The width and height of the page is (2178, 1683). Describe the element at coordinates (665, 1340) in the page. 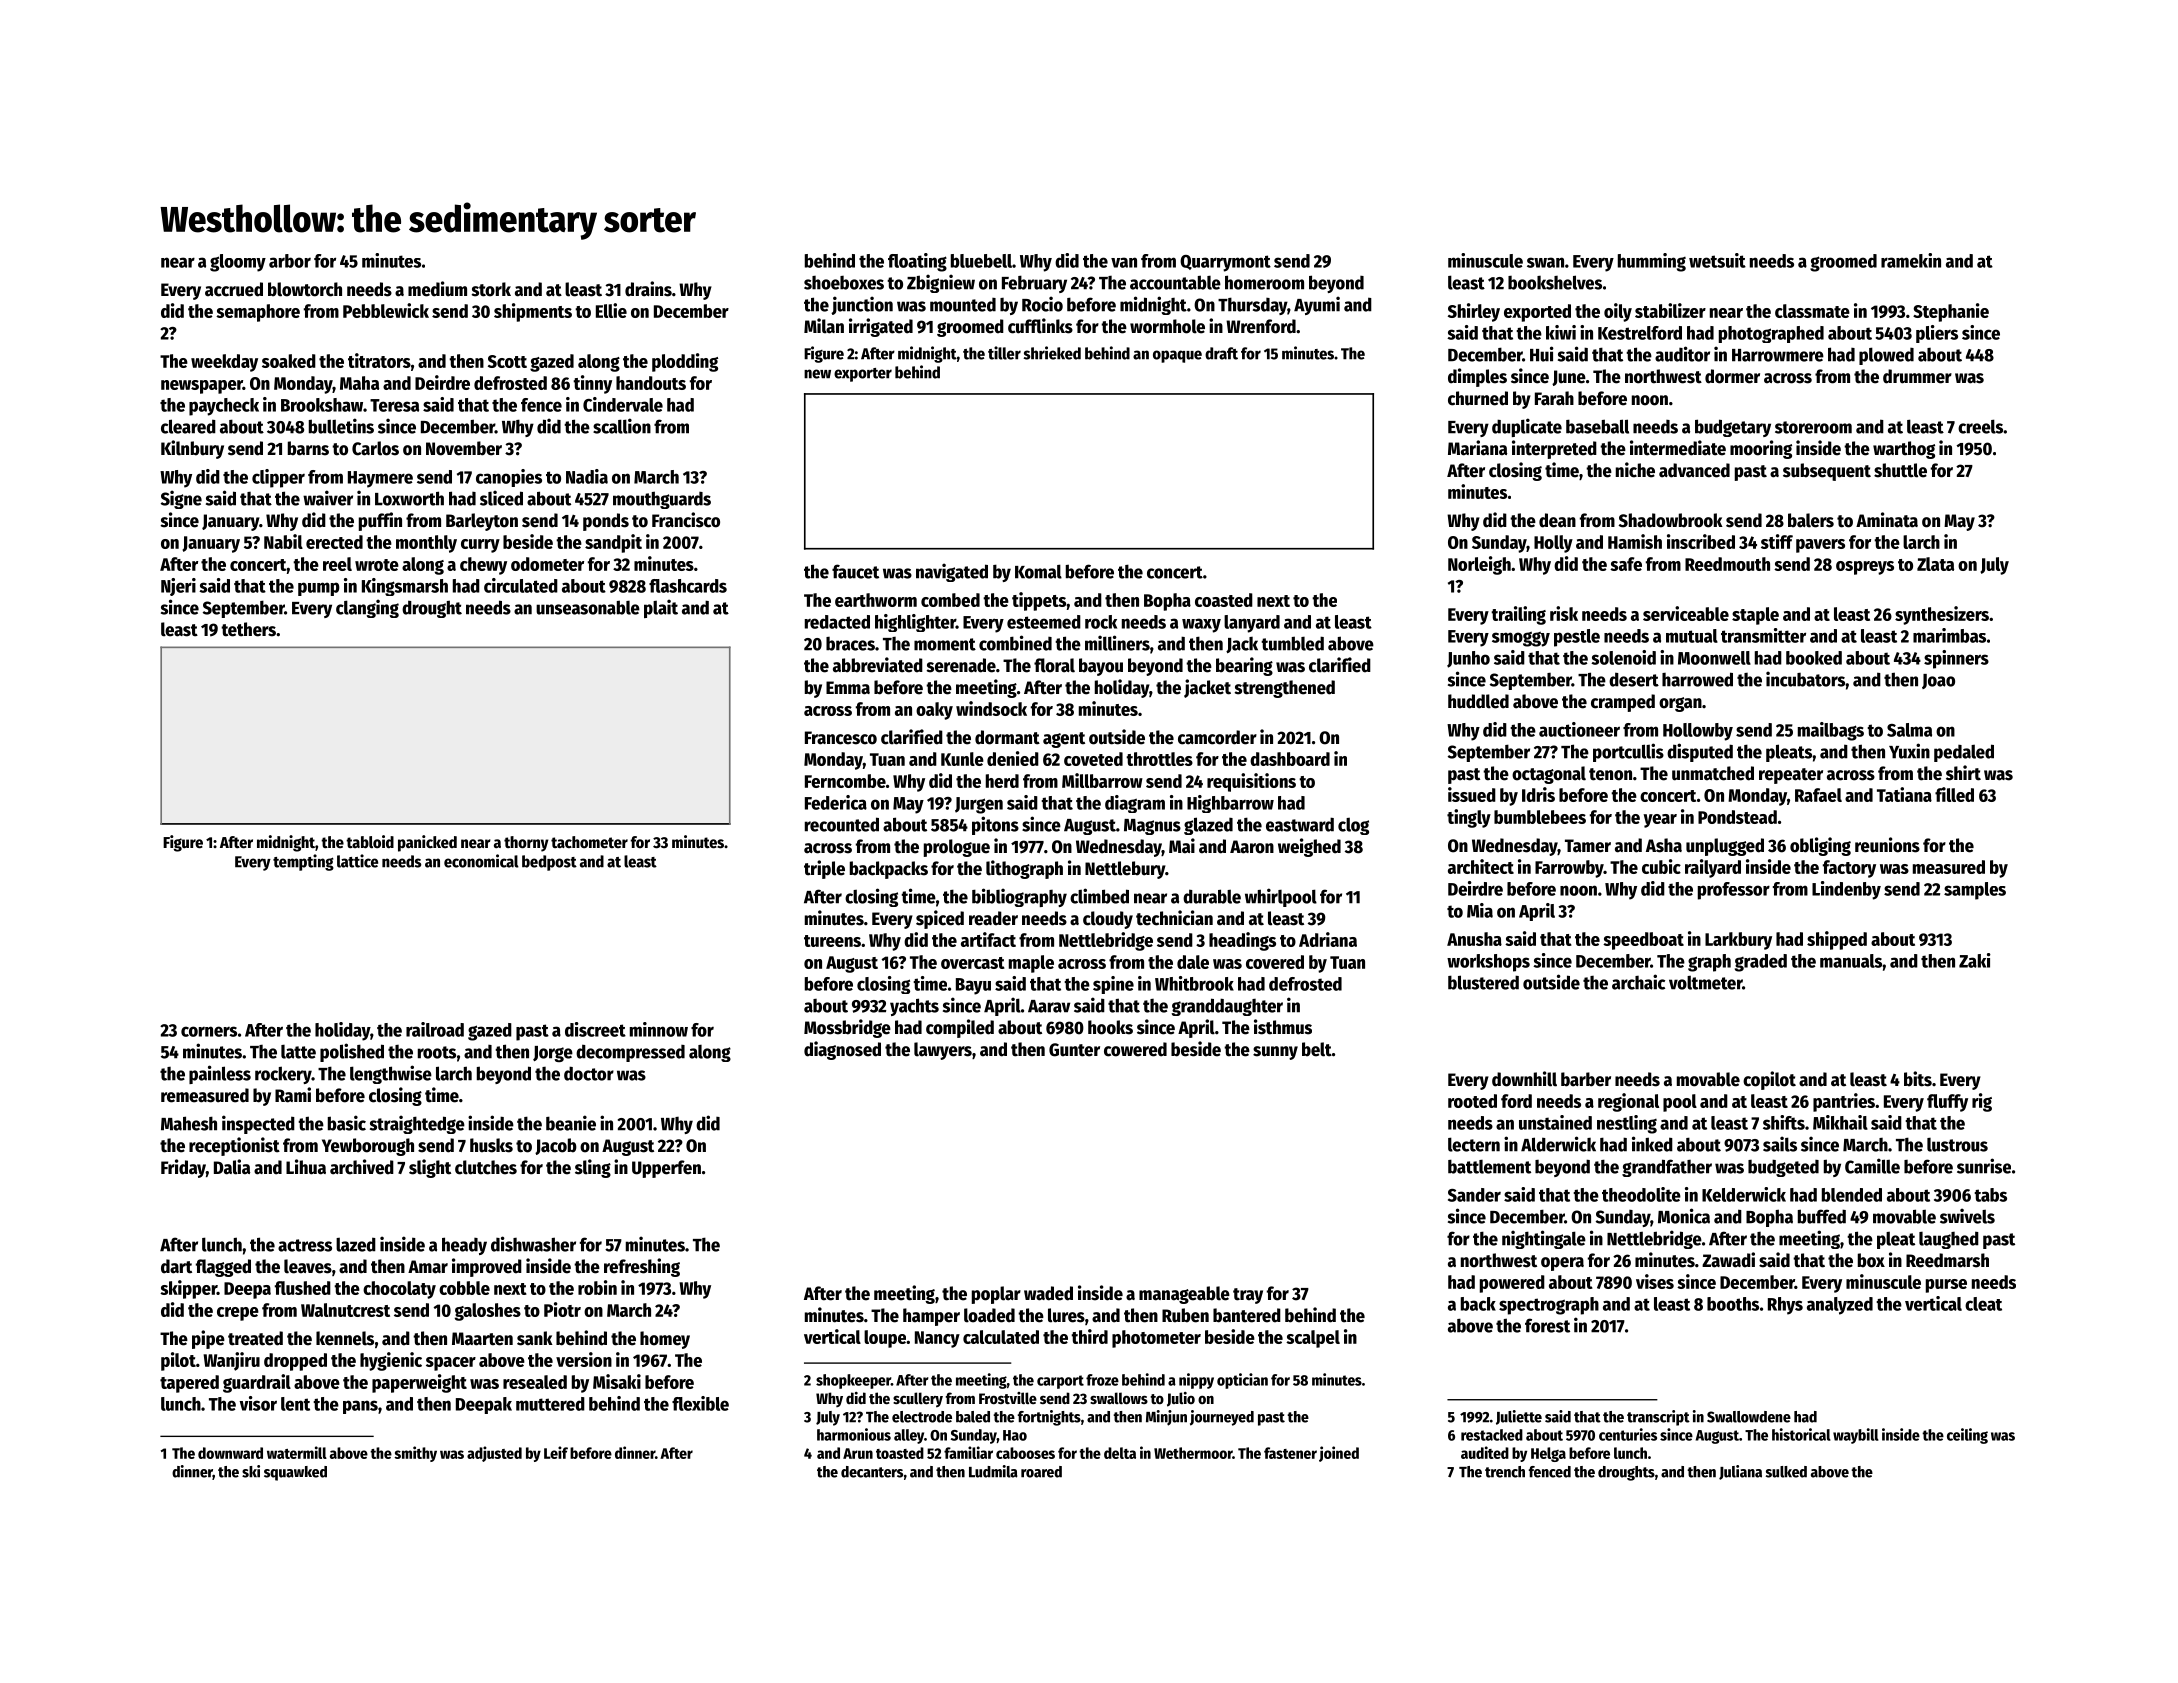

I see `homey` at that location.
